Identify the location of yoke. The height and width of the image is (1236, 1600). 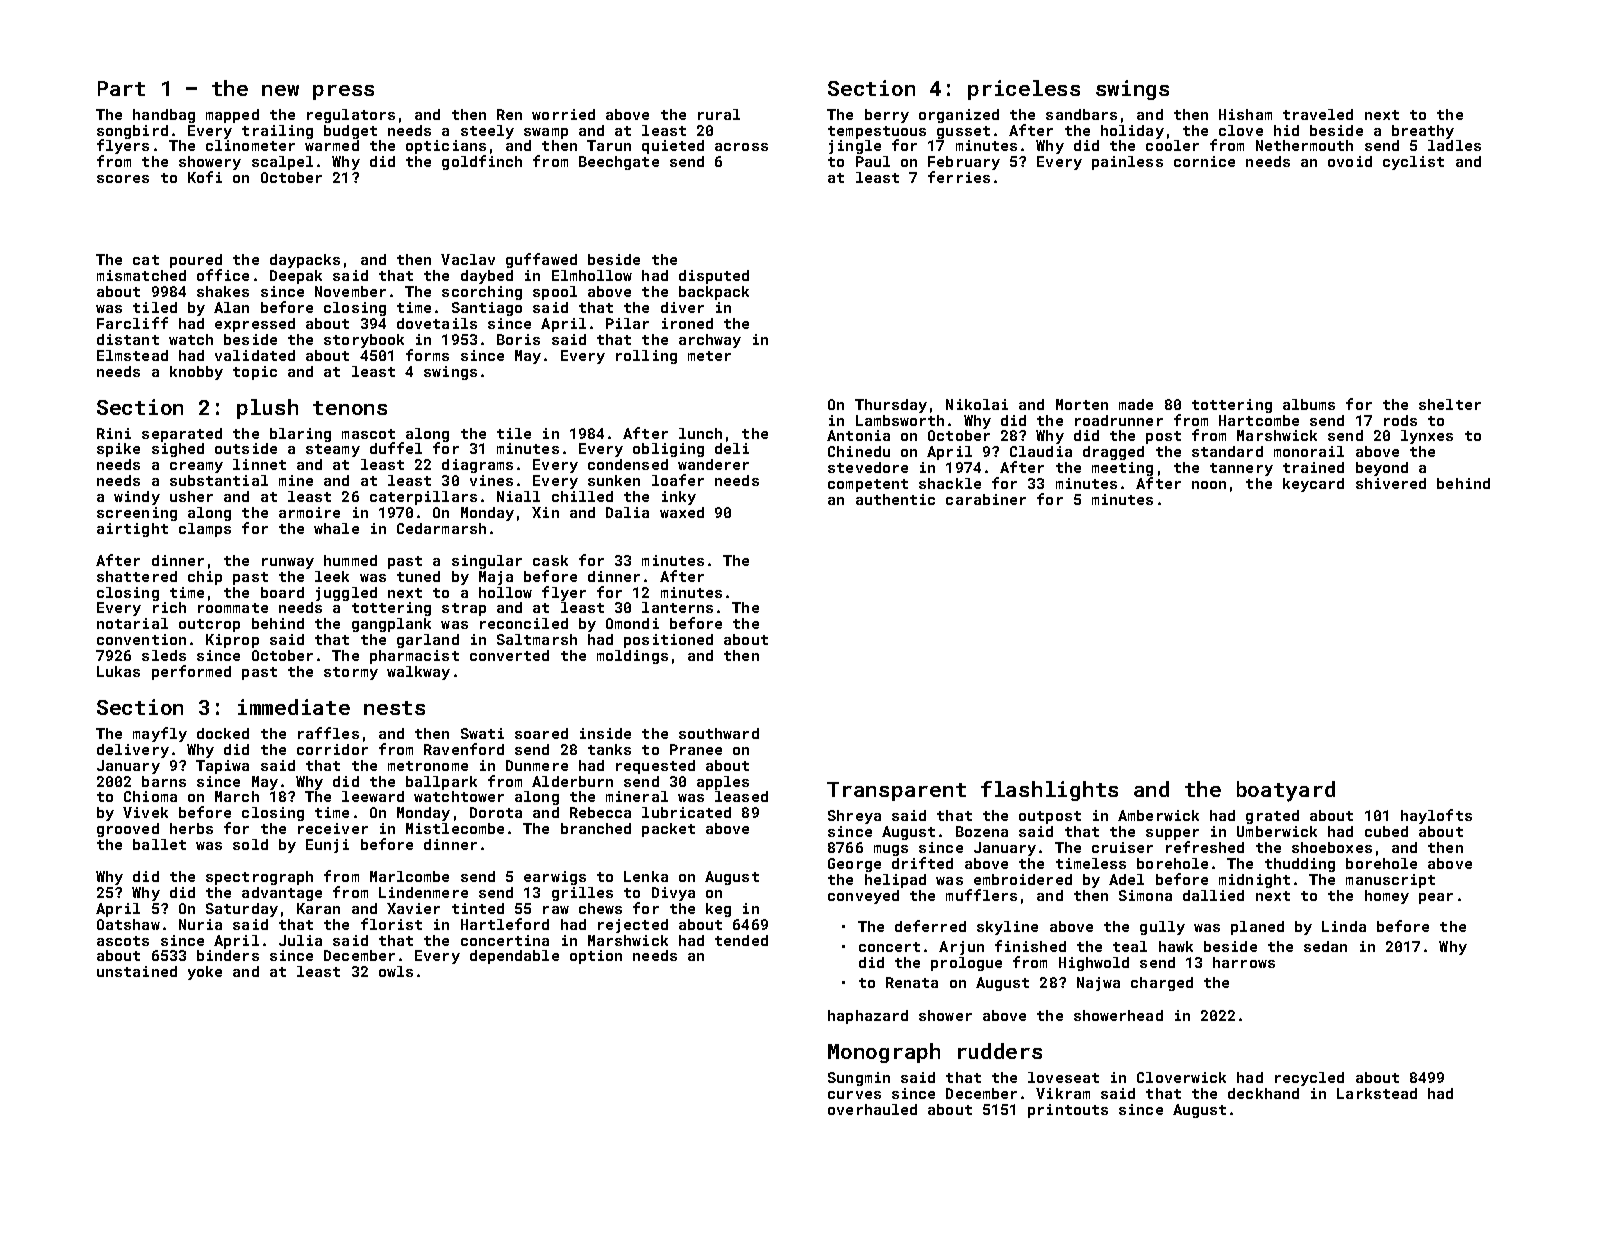
(205, 973).
